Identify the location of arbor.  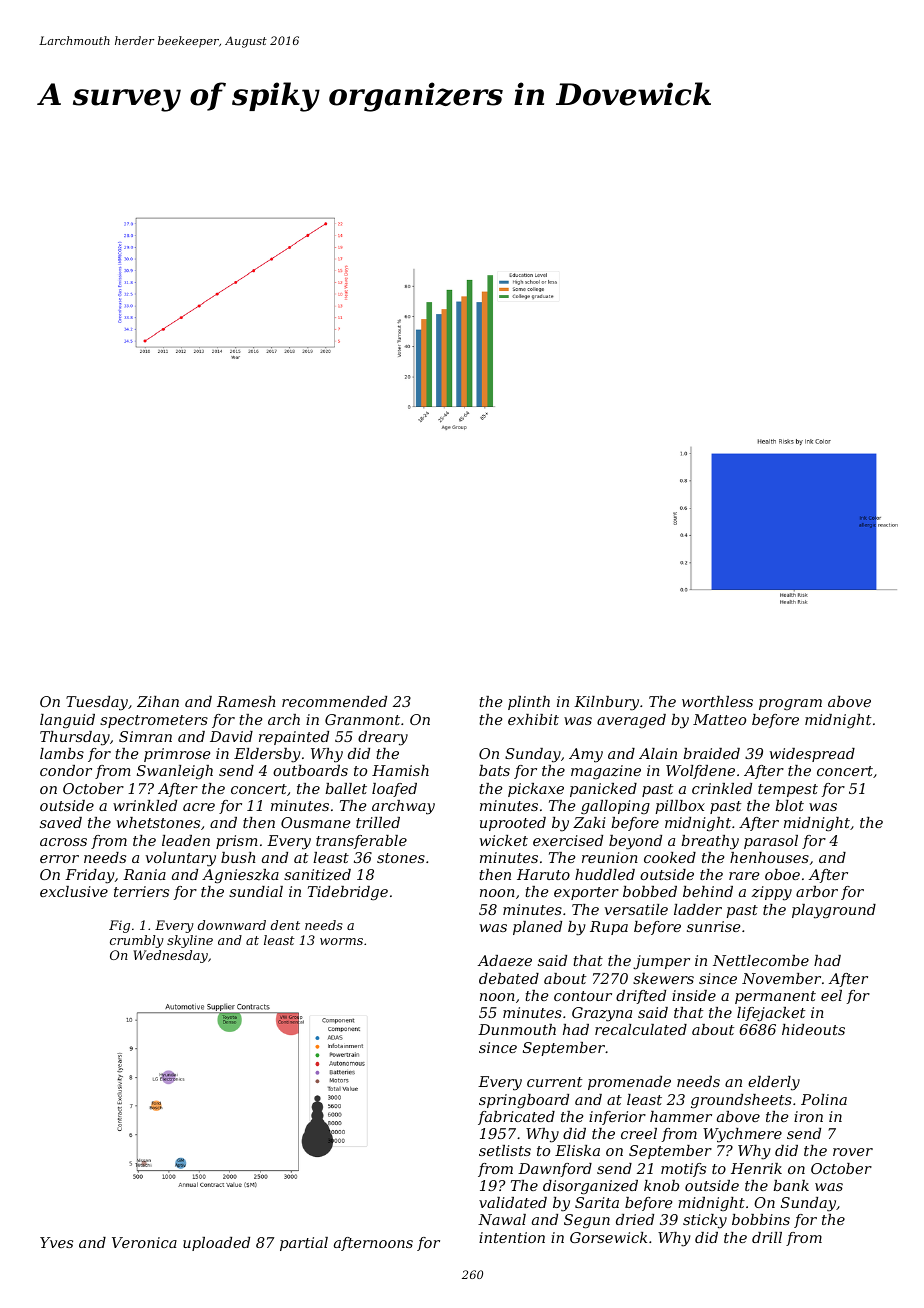
(817, 891).
